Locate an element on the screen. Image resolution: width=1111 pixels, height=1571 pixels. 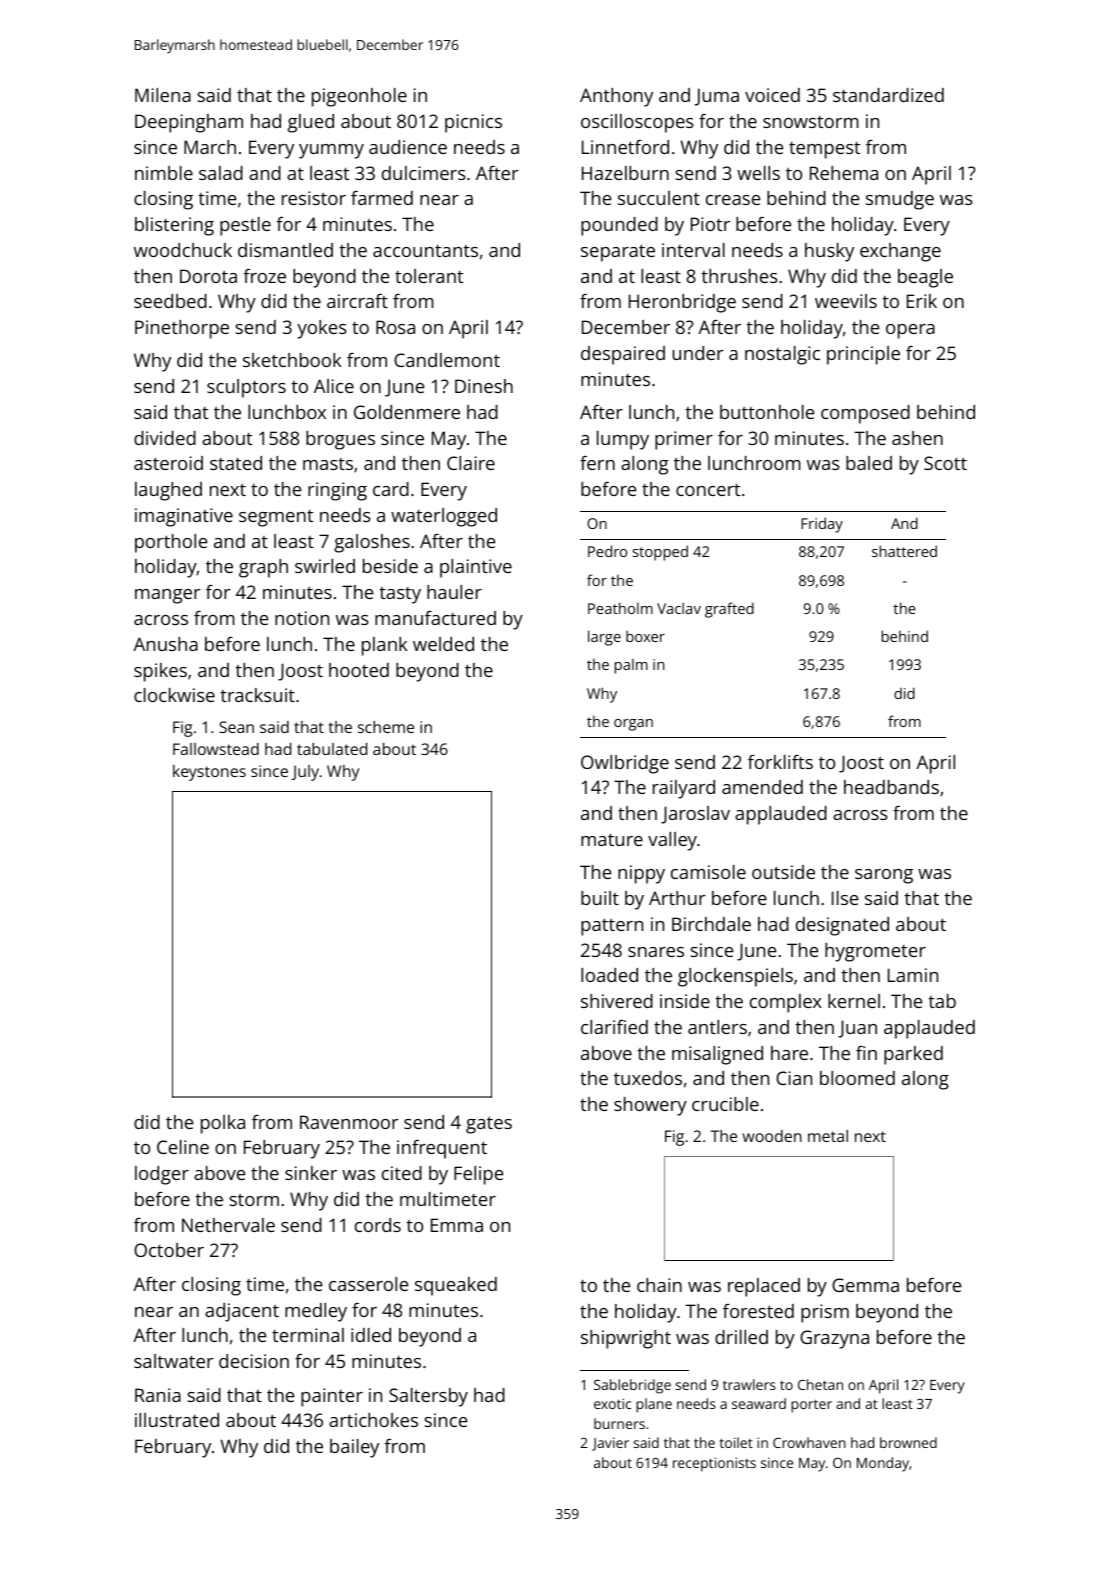
picnics is located at coordinates (473, 123).
